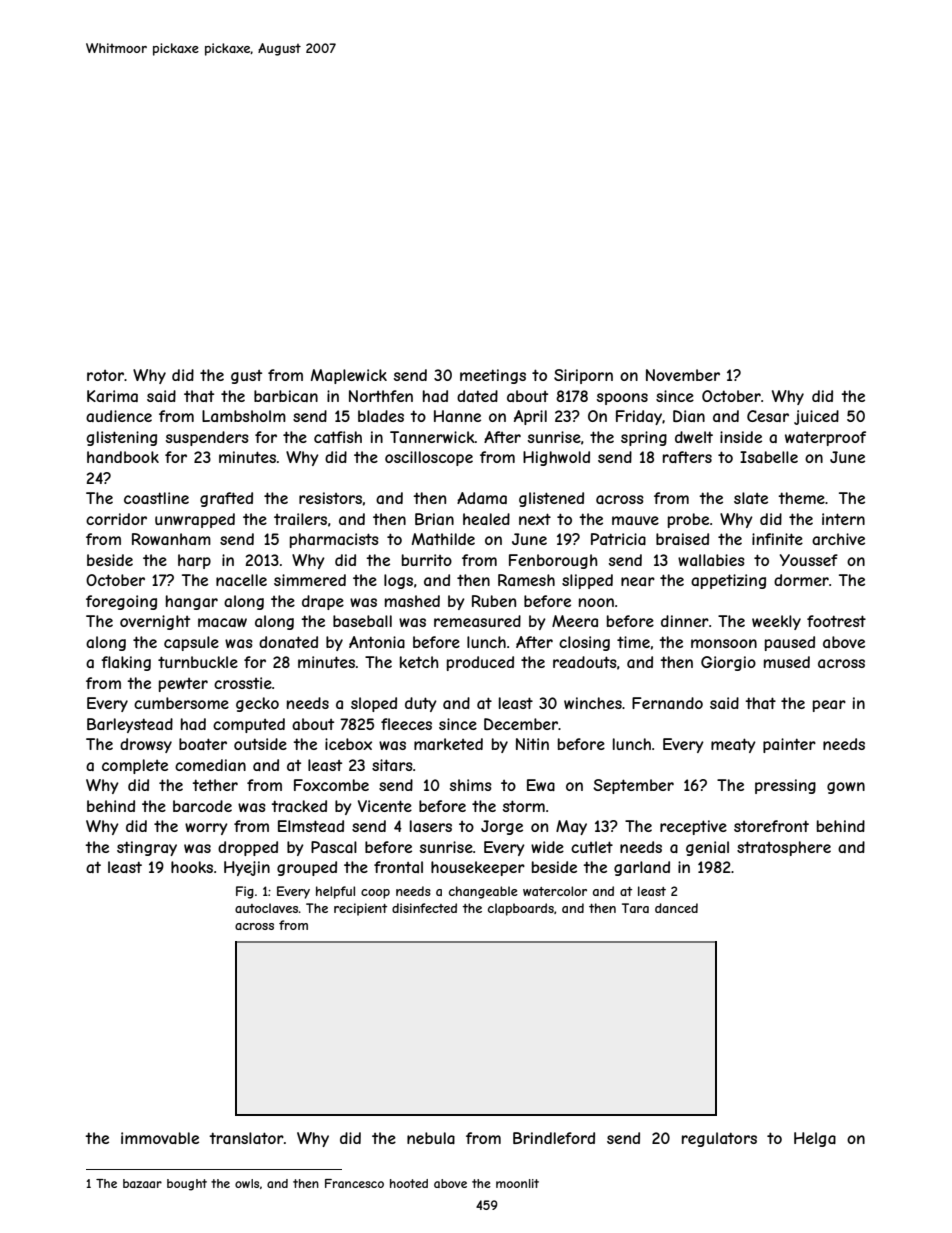 The image size is (952, 1233). Describe the element at coordinates (584, 643) in the screenshot. I see `closing` at that location.
